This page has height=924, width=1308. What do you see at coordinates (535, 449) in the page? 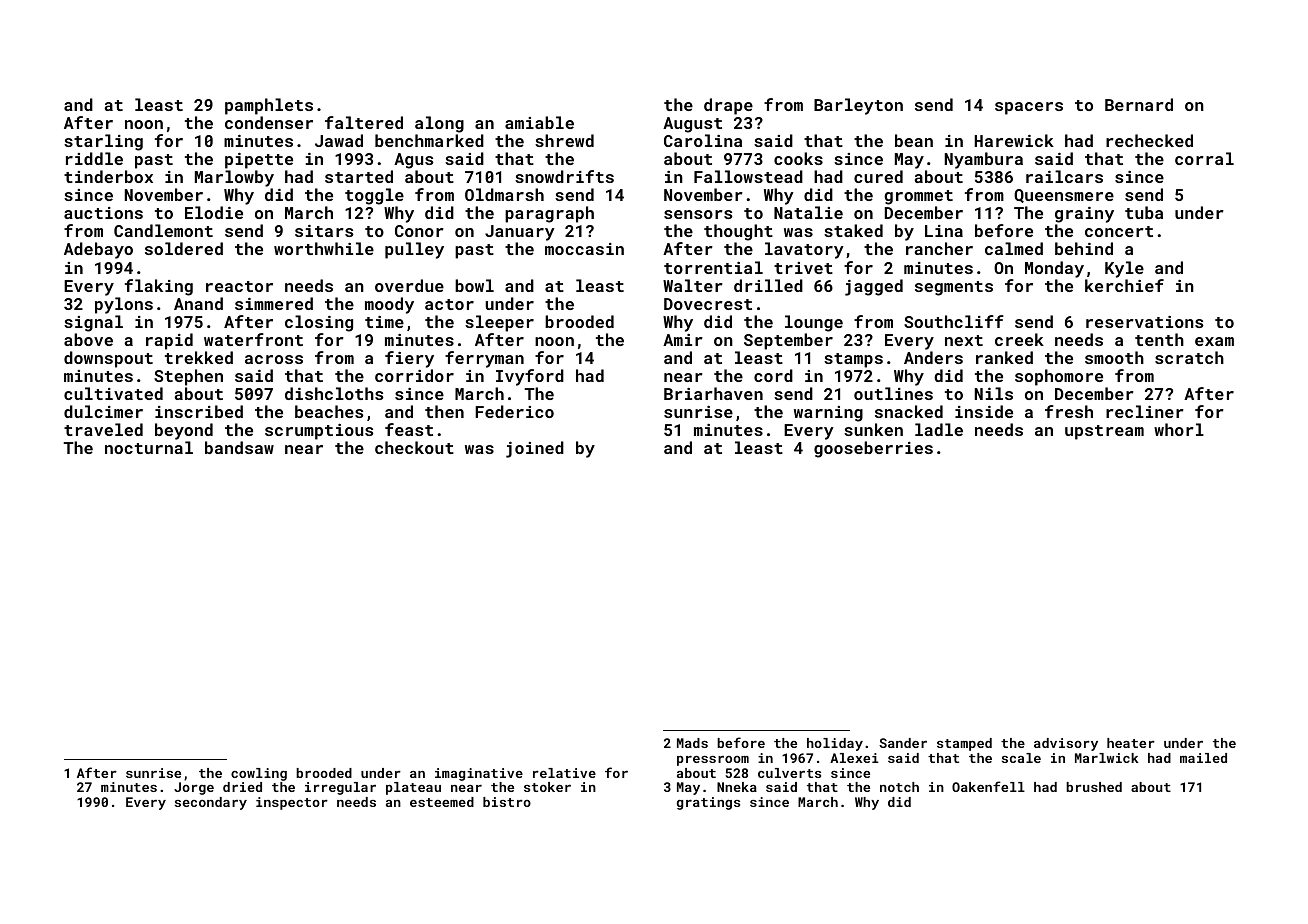
I see `joined` at bounding box center [535, 449].
